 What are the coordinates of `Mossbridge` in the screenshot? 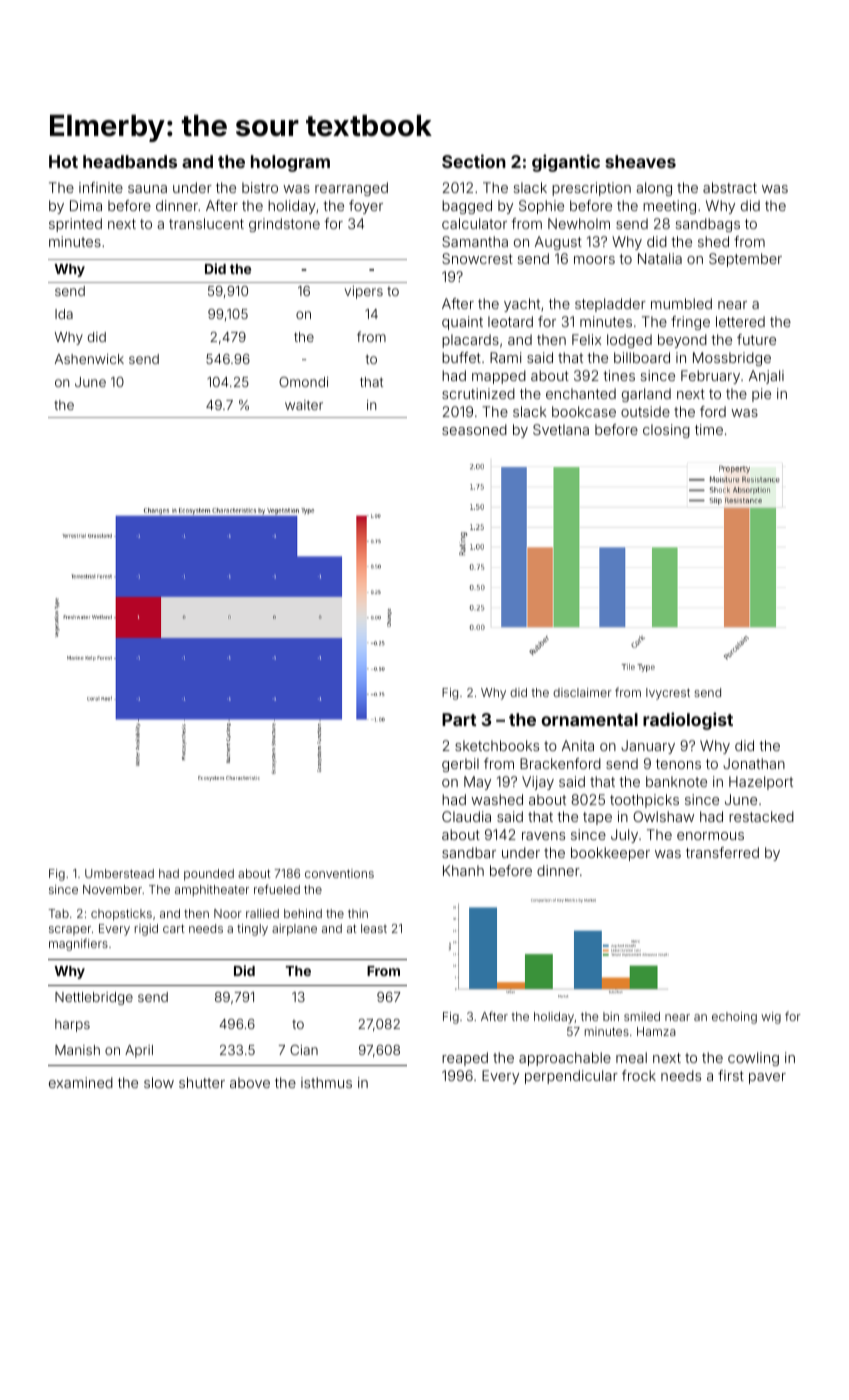 It's located at (732, 359).
